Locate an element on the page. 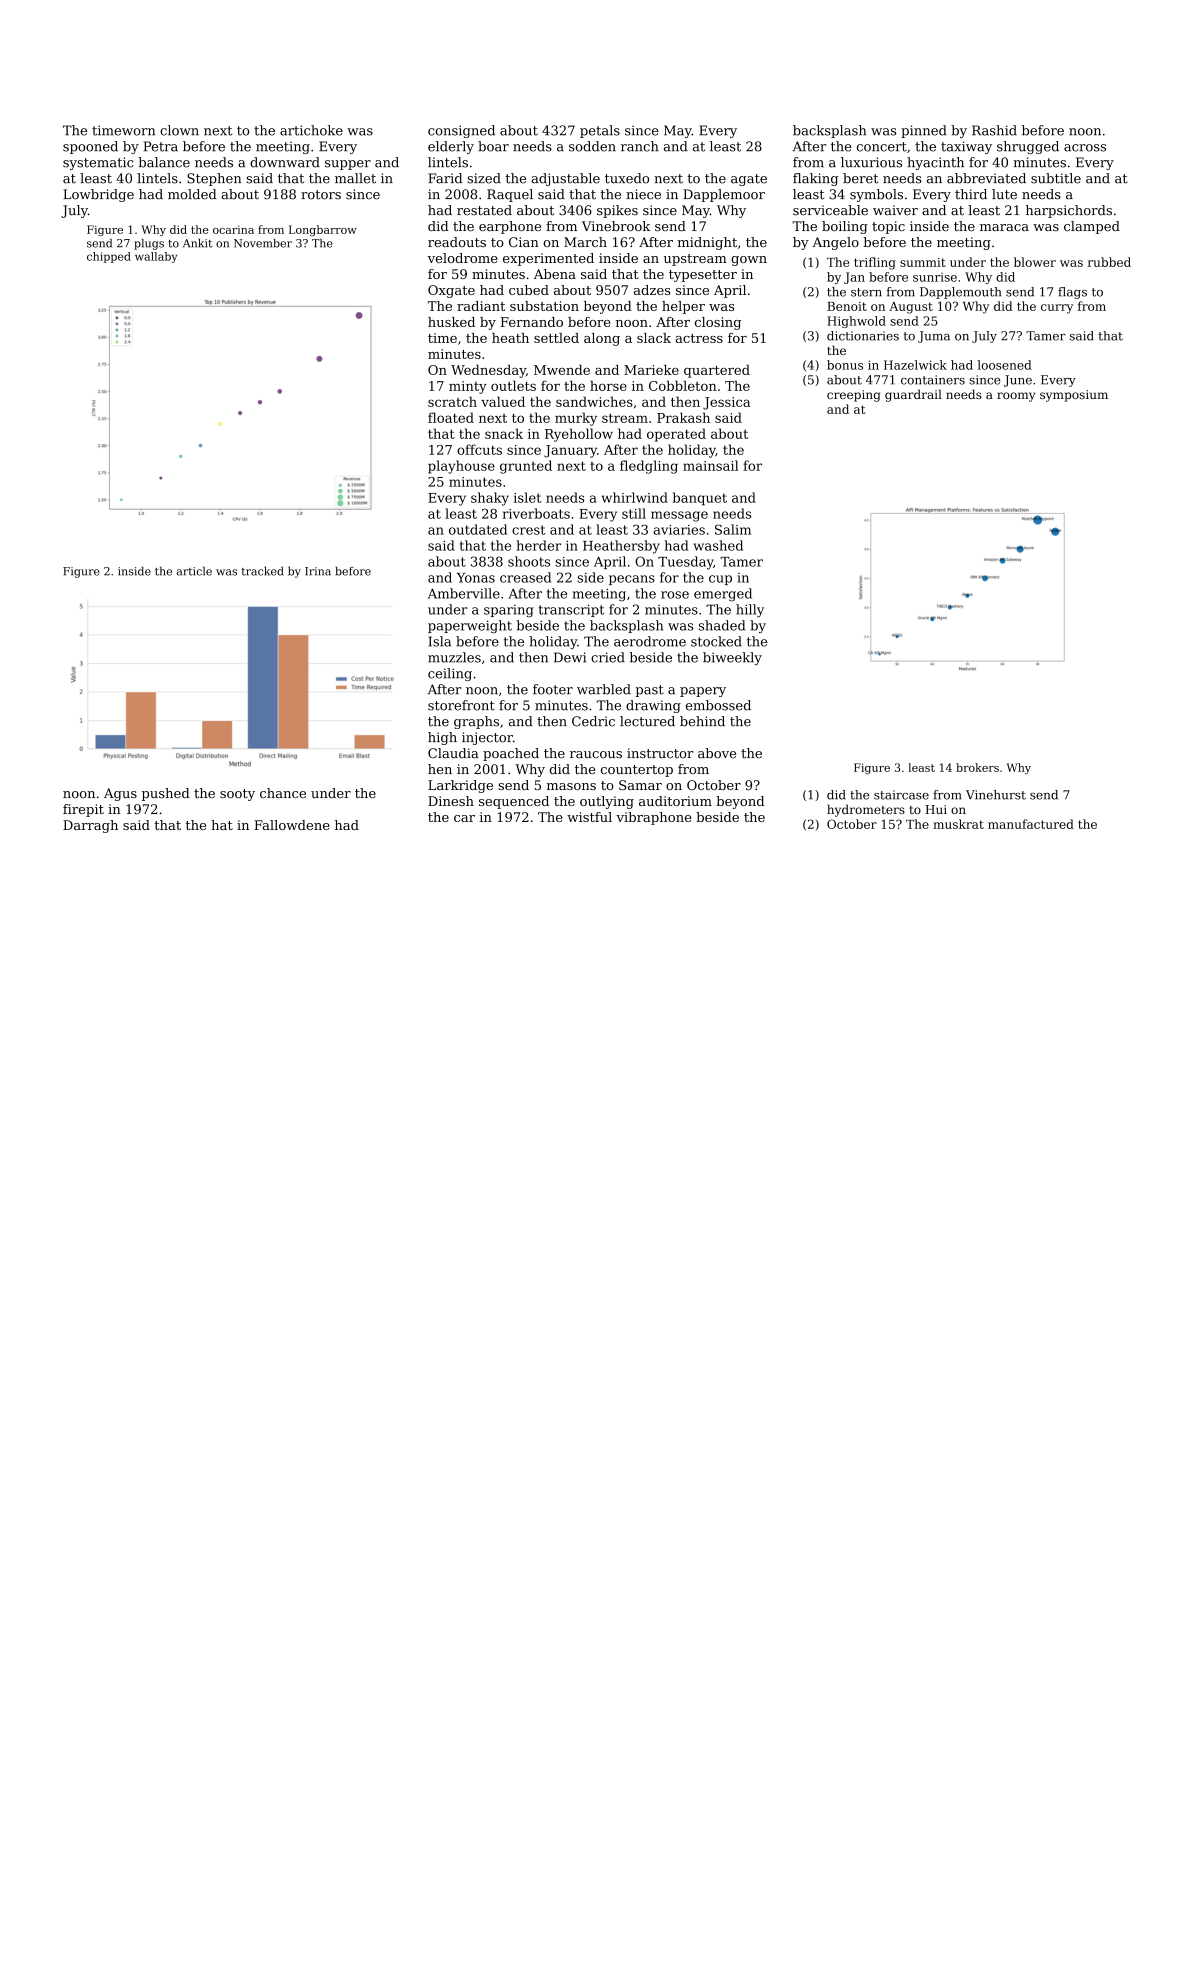 This image has width=1196, height=1971. whirlwind is located at coordinates (634, 497).
